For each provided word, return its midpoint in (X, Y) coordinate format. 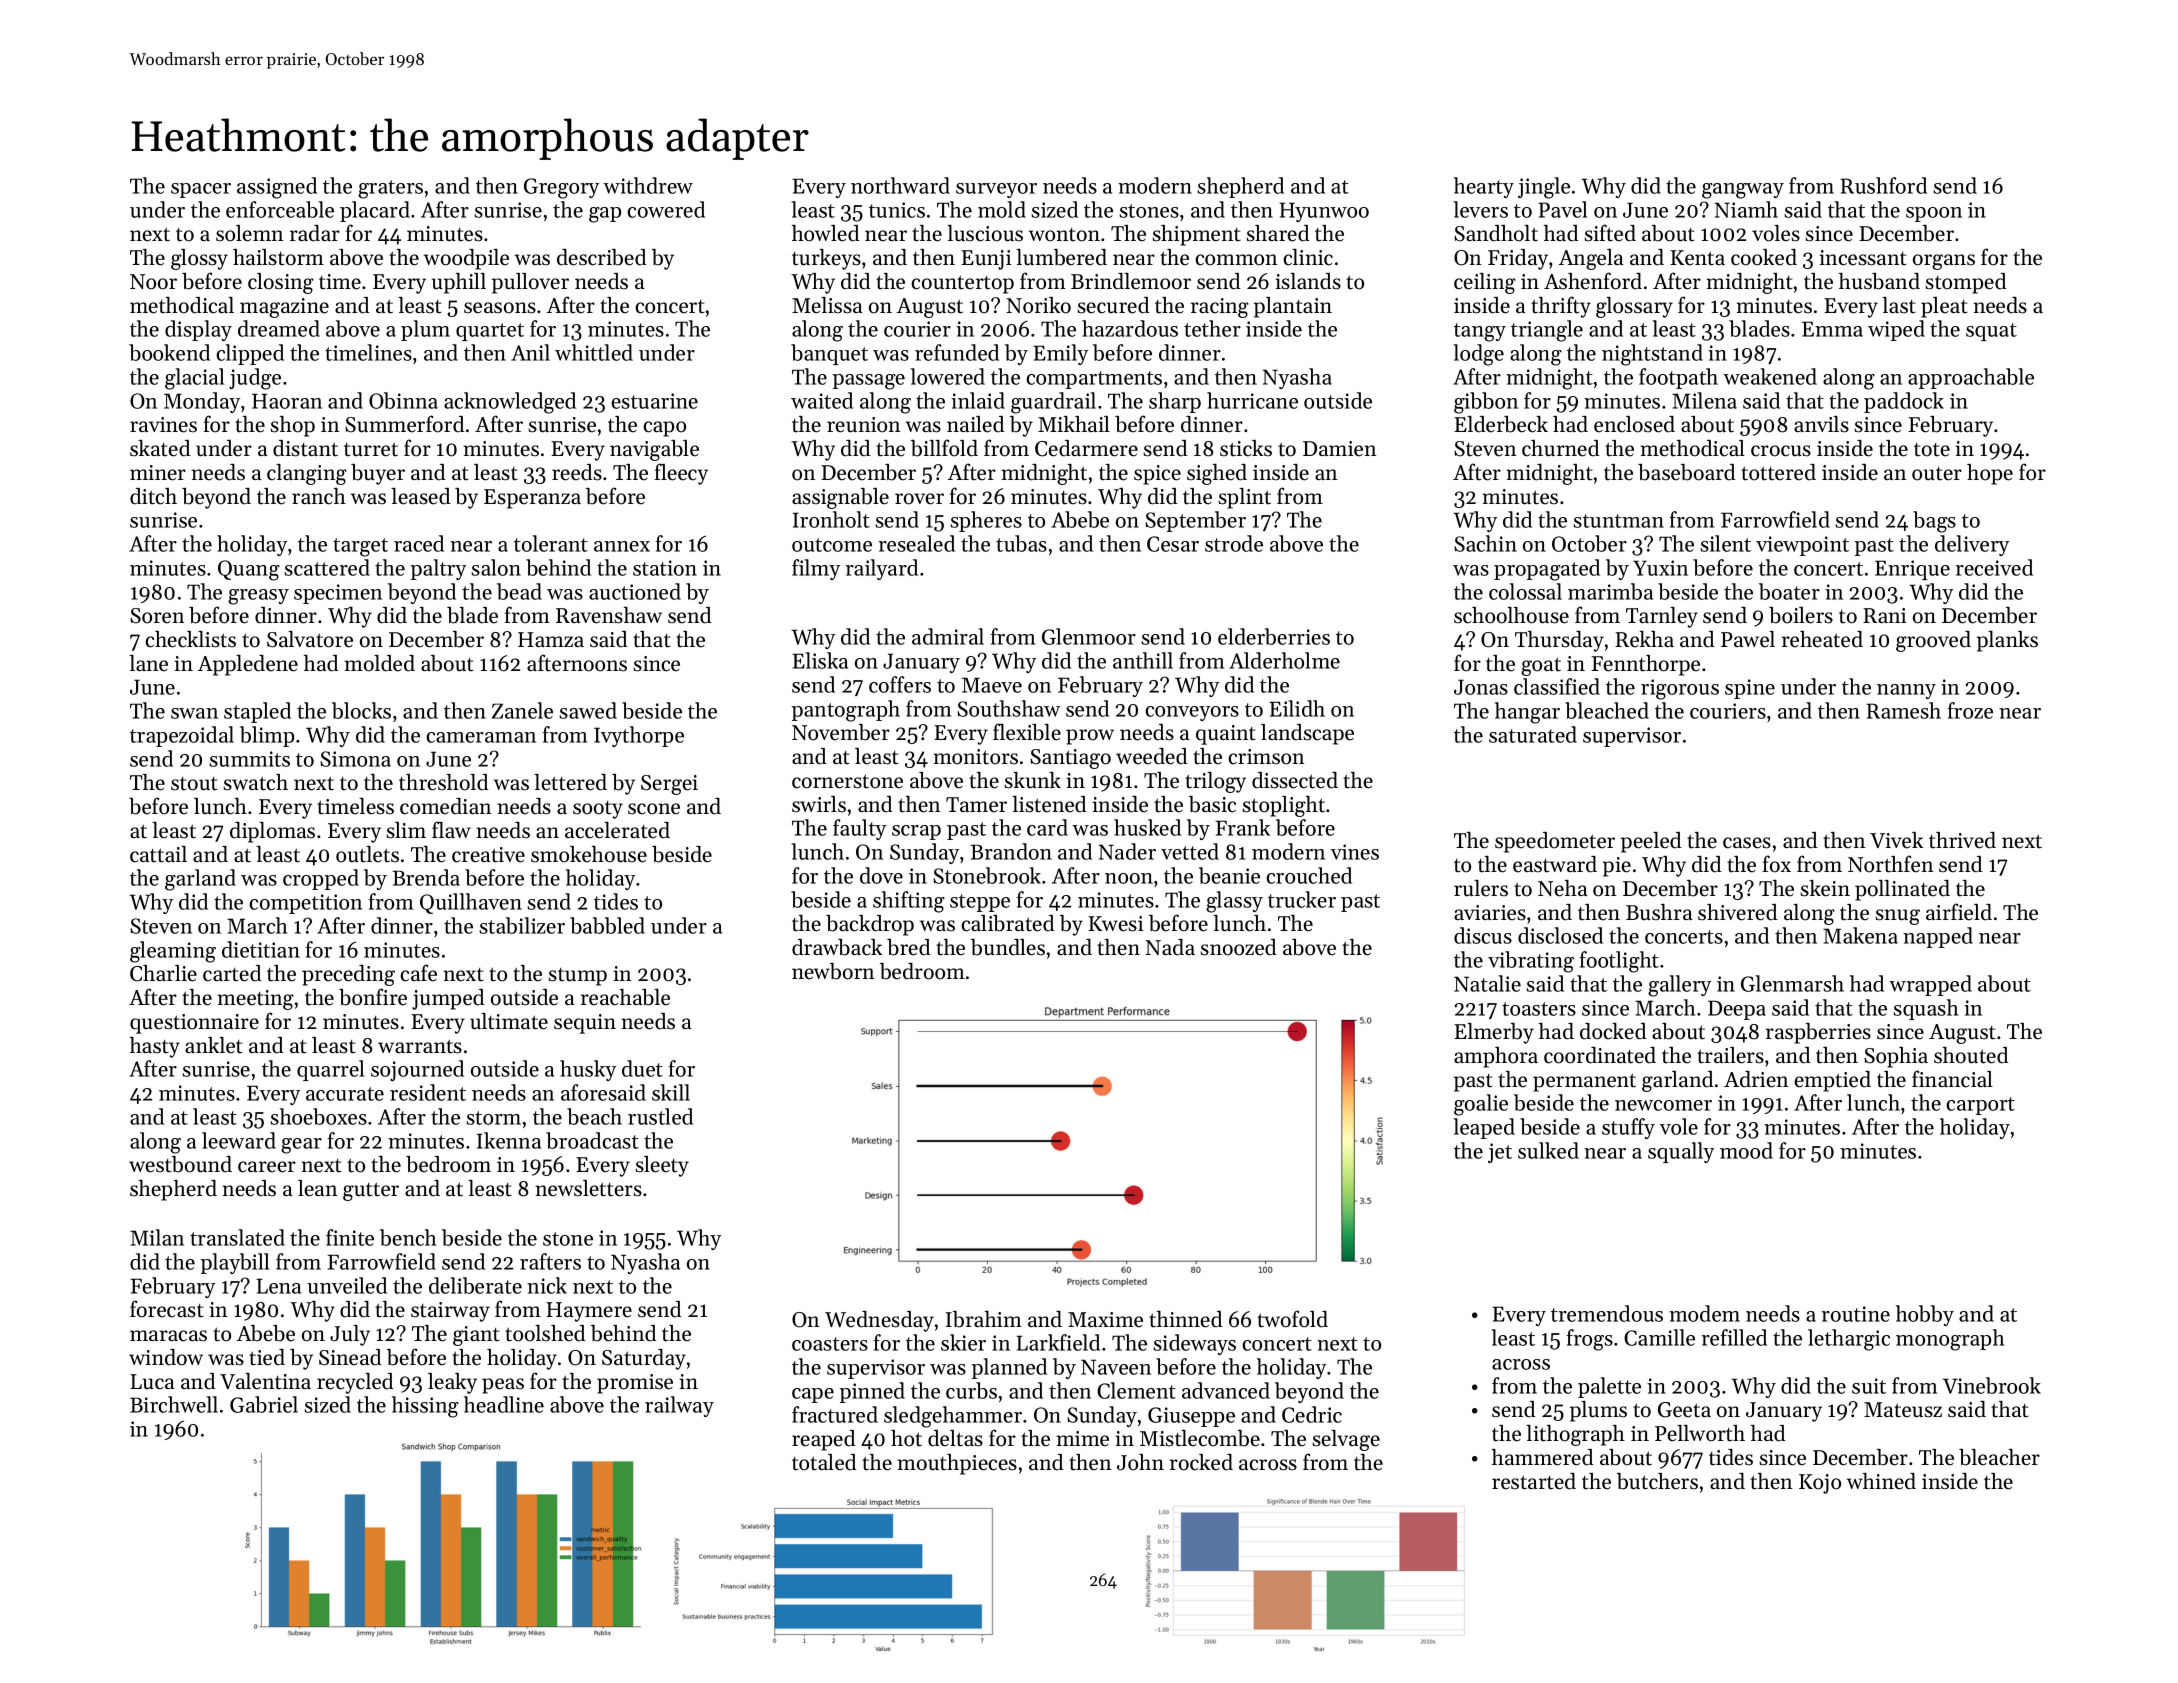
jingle (1544, 188)
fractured (835, 1414)
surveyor (996, 190)
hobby (1925, 1315)
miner (158, 473)
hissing (425, 1407)
